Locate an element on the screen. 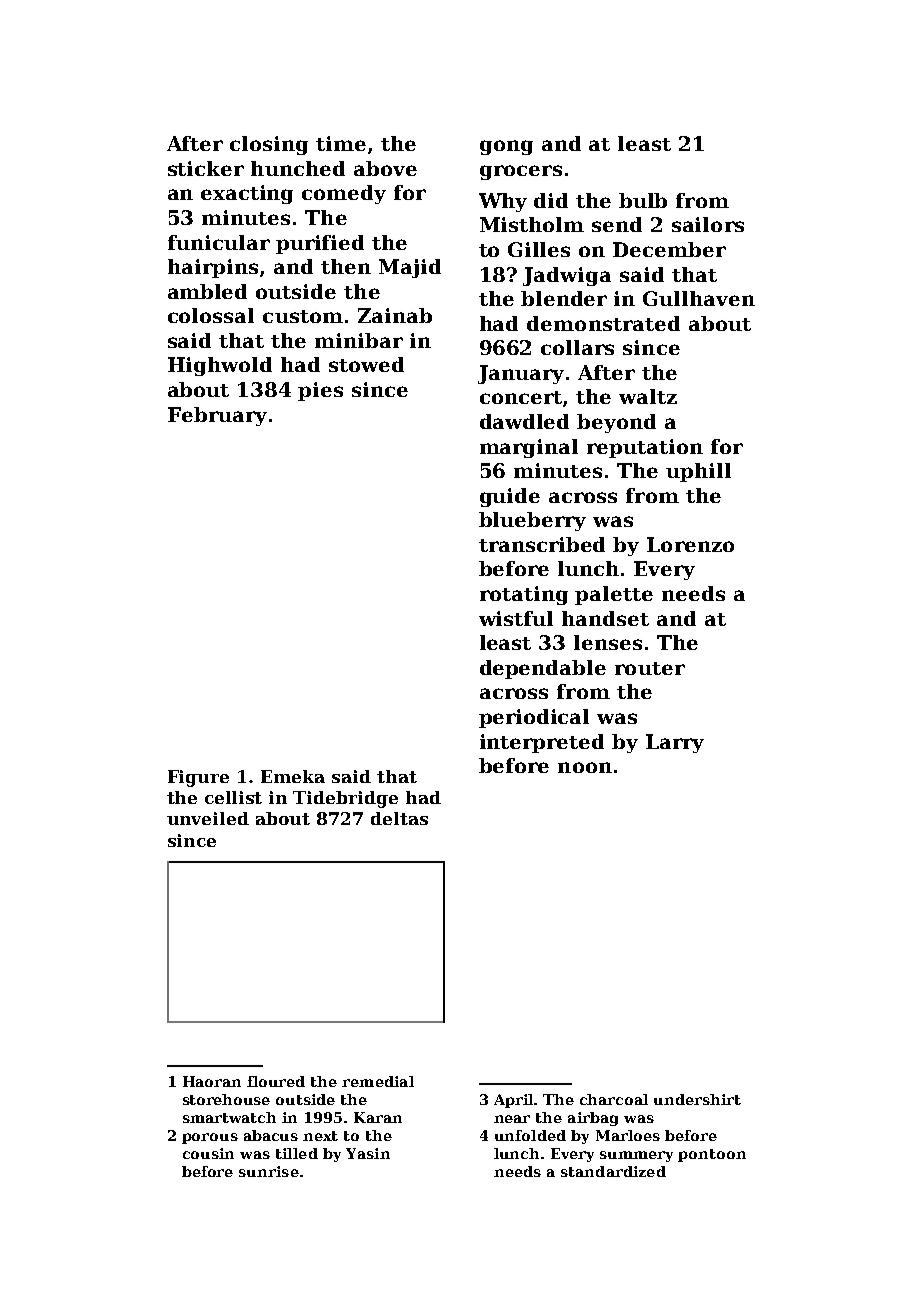 Image resolution: width=924 pixels, height=1311 pixels. Larry is located at coordinates (675, 743).
